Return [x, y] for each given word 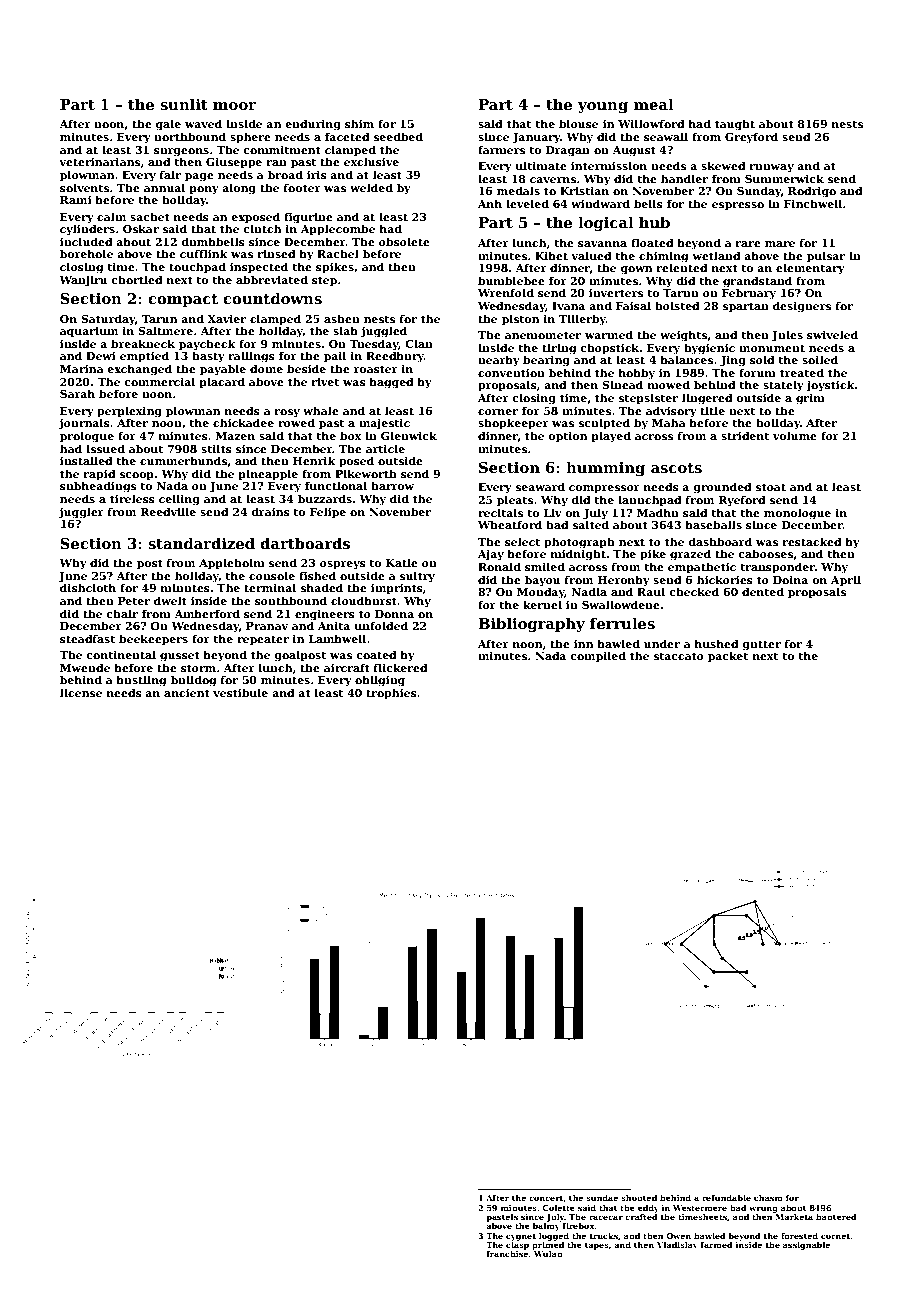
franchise [507, 1254]
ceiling [179, 500]
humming [605, 468]
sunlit [184, 104]
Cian [419, 344]
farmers [501, 149]
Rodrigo [812, 192]
